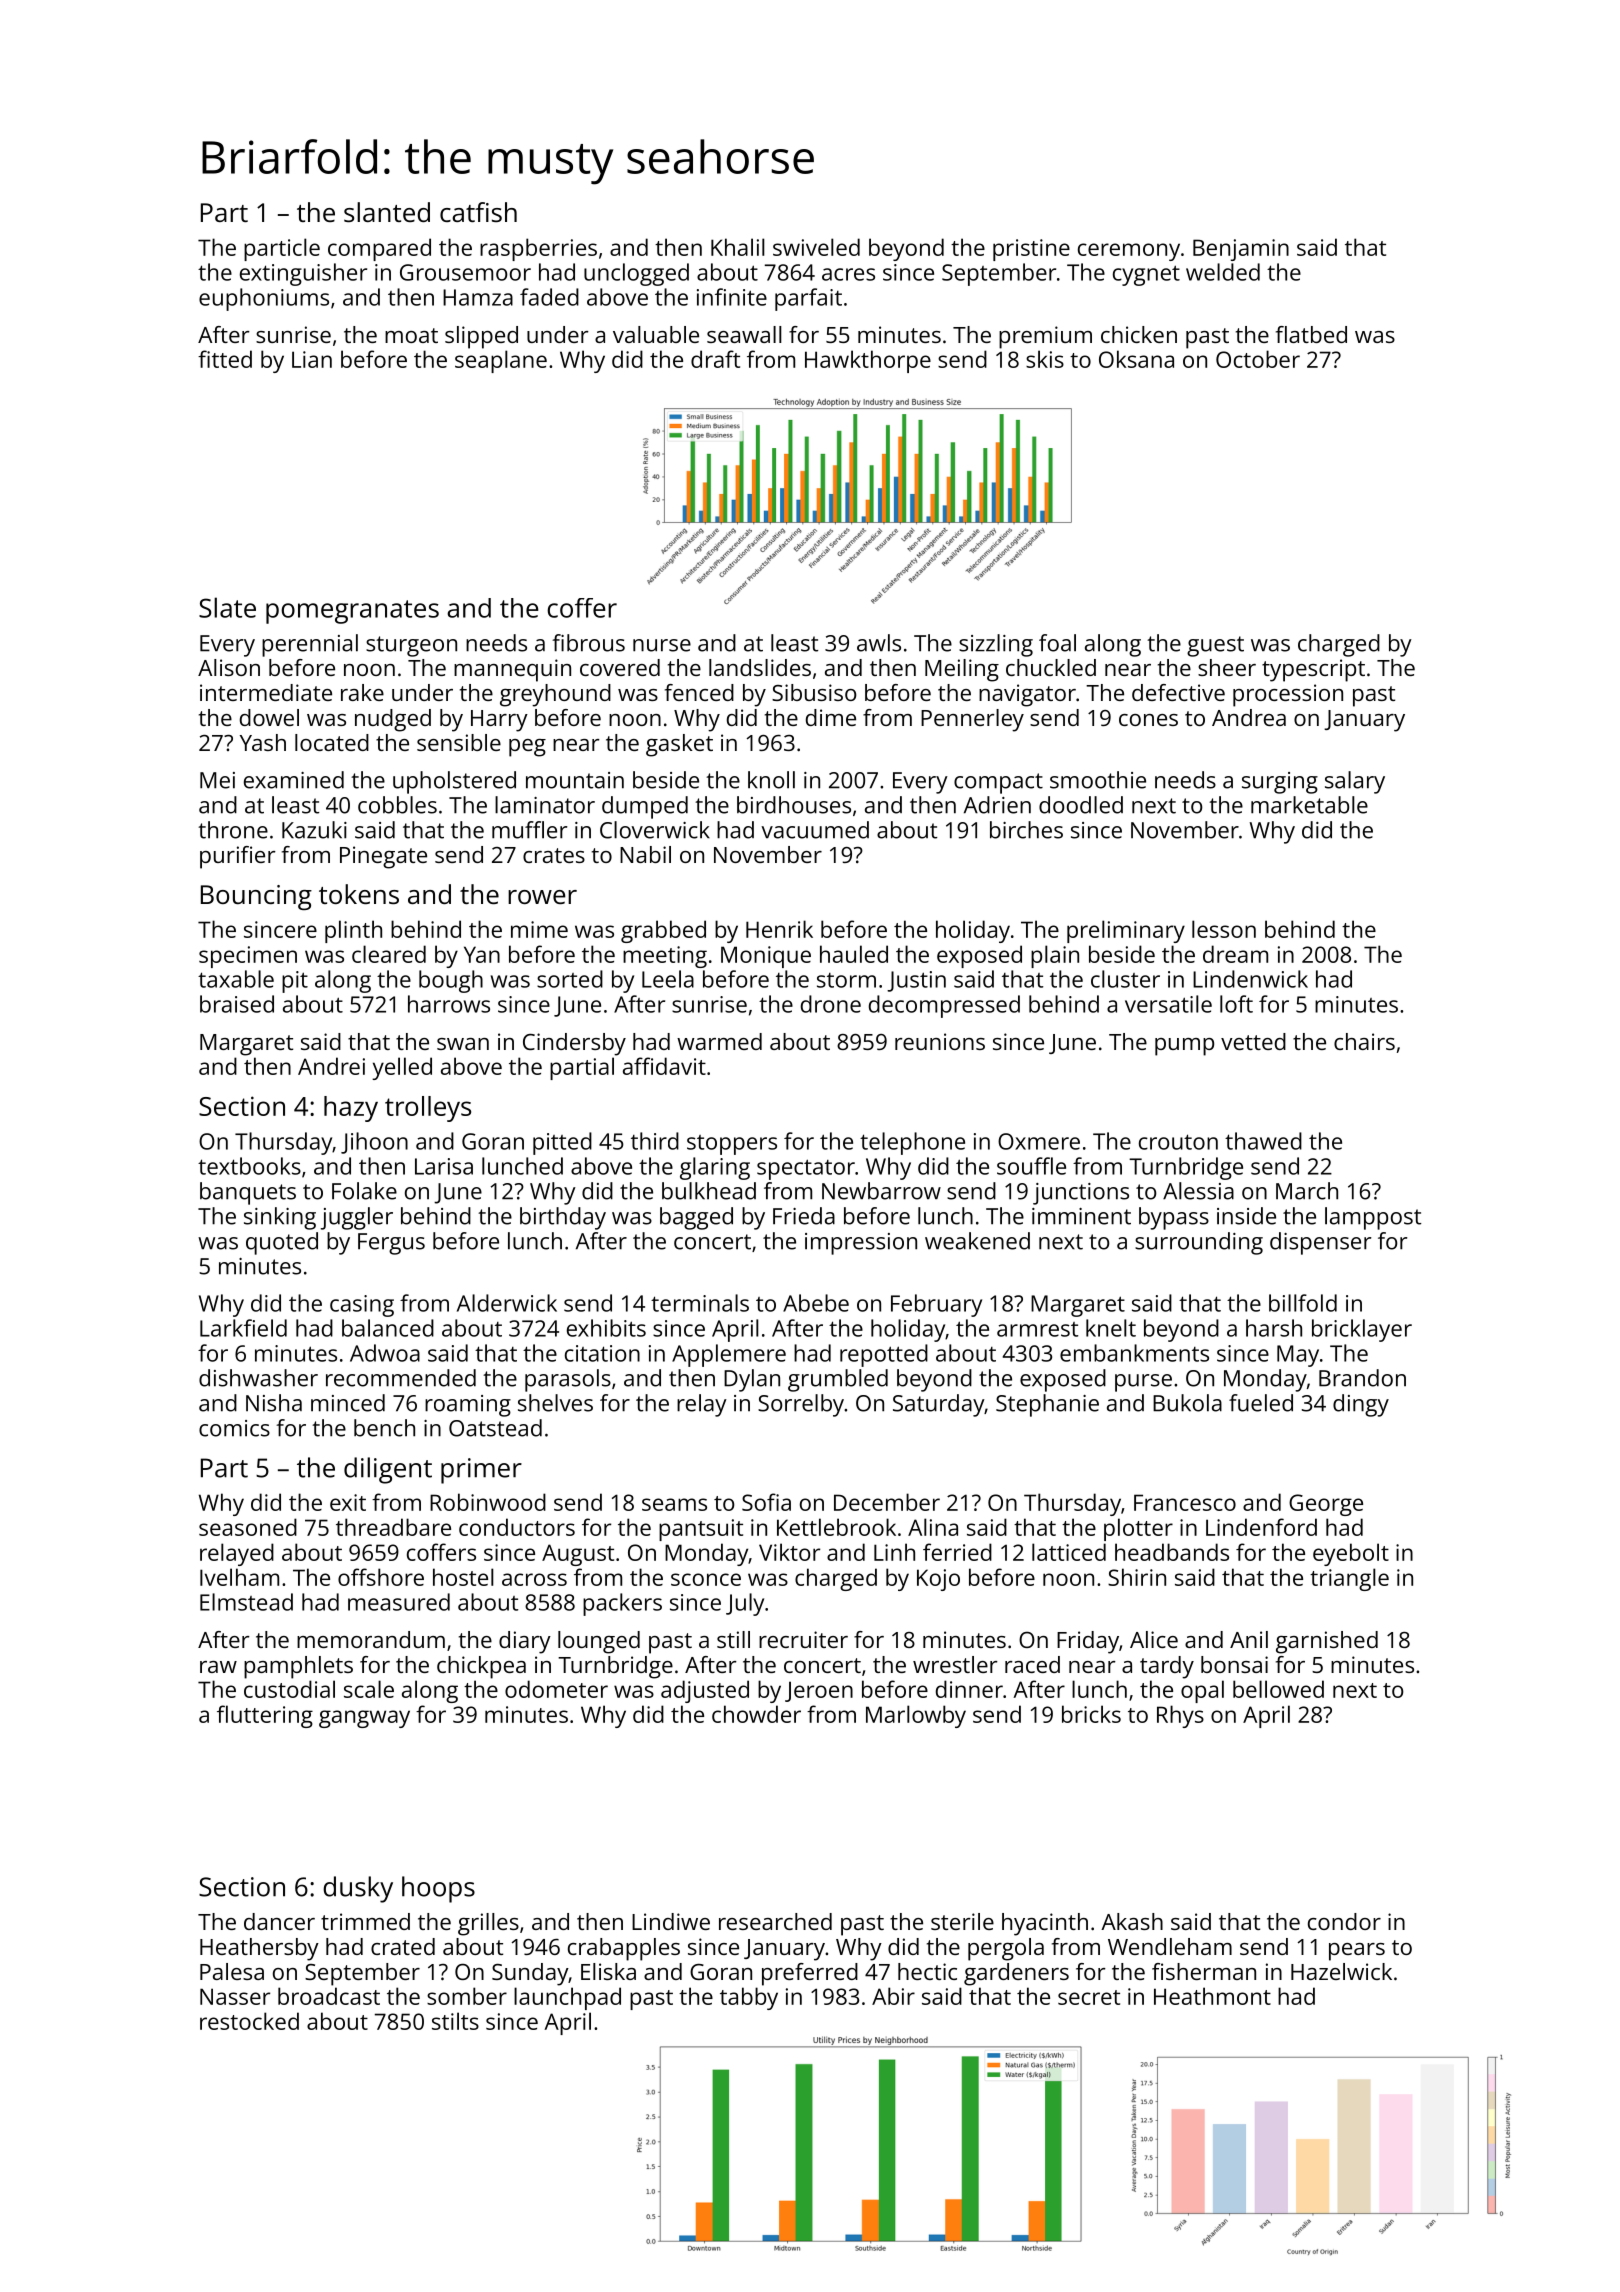 The image size is (1620, 2292). What do you see at coordinates (1320, 1243) in the screenshot?
I see `dispenser` at bounding box center [1320, 1243].
